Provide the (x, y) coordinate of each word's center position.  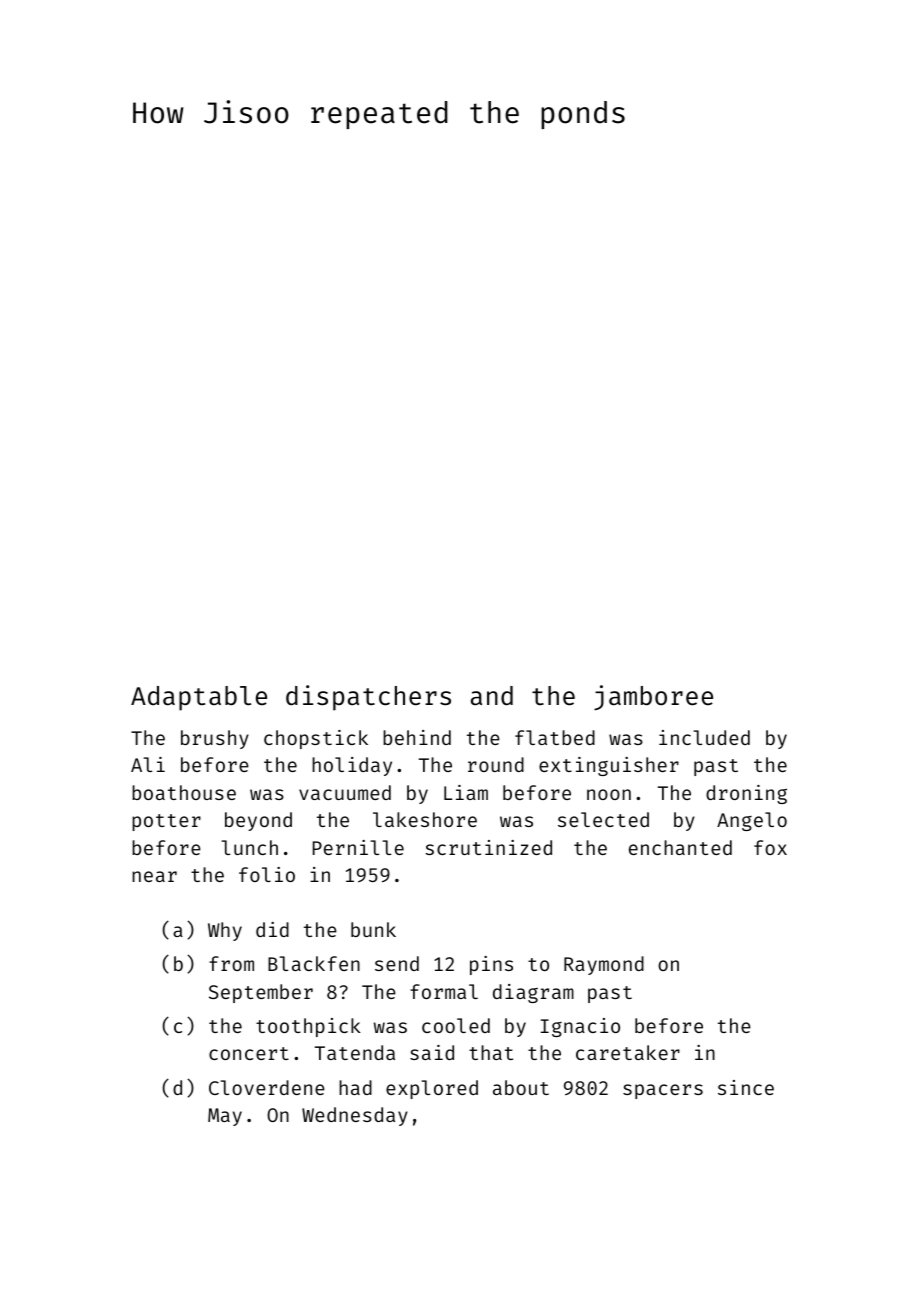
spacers (663, 1091)
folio (267, 874)
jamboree (653, 698)
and (492, 696)
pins (491, 965)
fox (770, 847)
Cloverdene (267, 1087)
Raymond (604, 965)
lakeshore (425, 819)
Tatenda (355, 1052)
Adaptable (199, 698)
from (231, 963)
